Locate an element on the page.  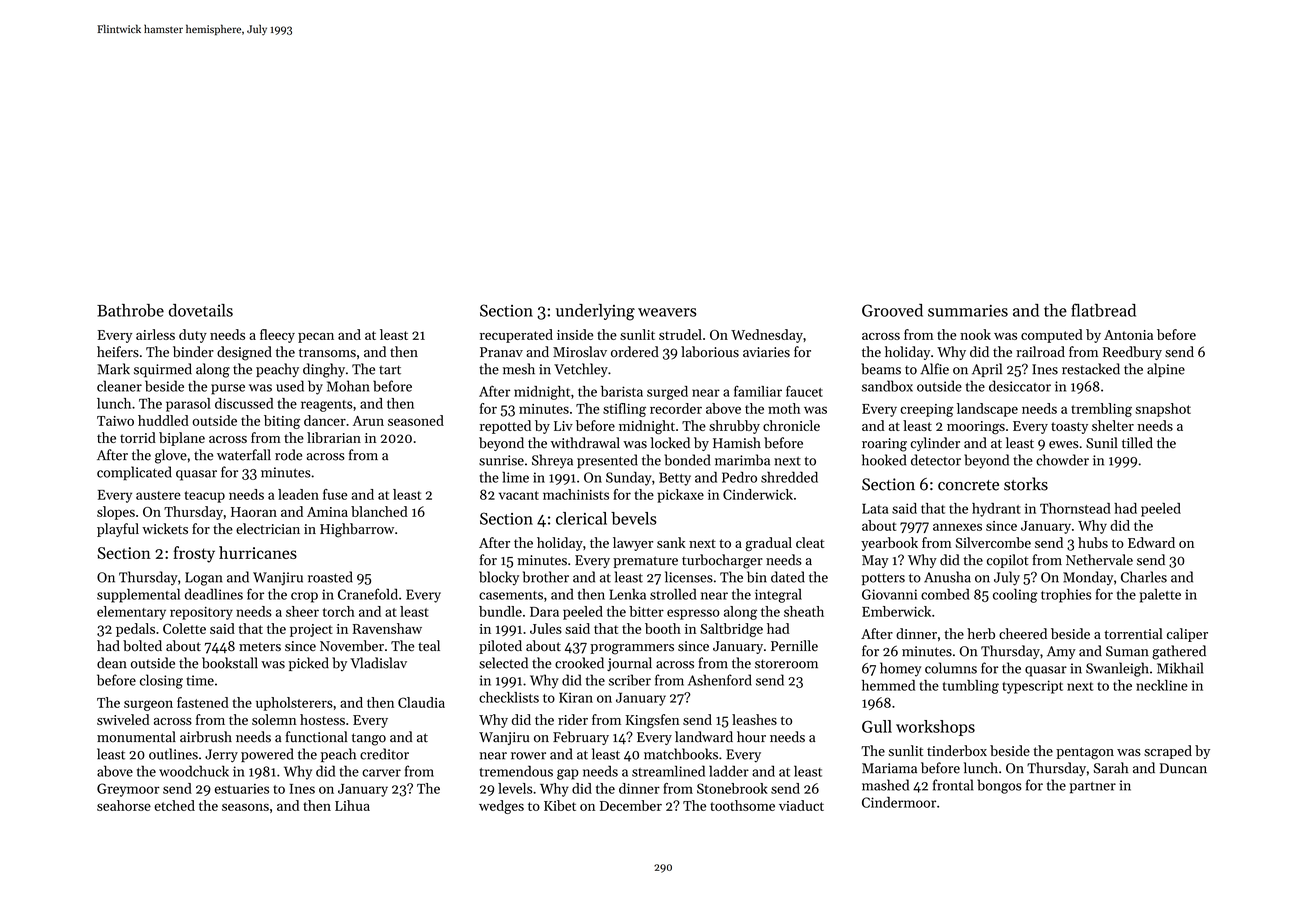
workshops is located at coordinates (935, 728).
